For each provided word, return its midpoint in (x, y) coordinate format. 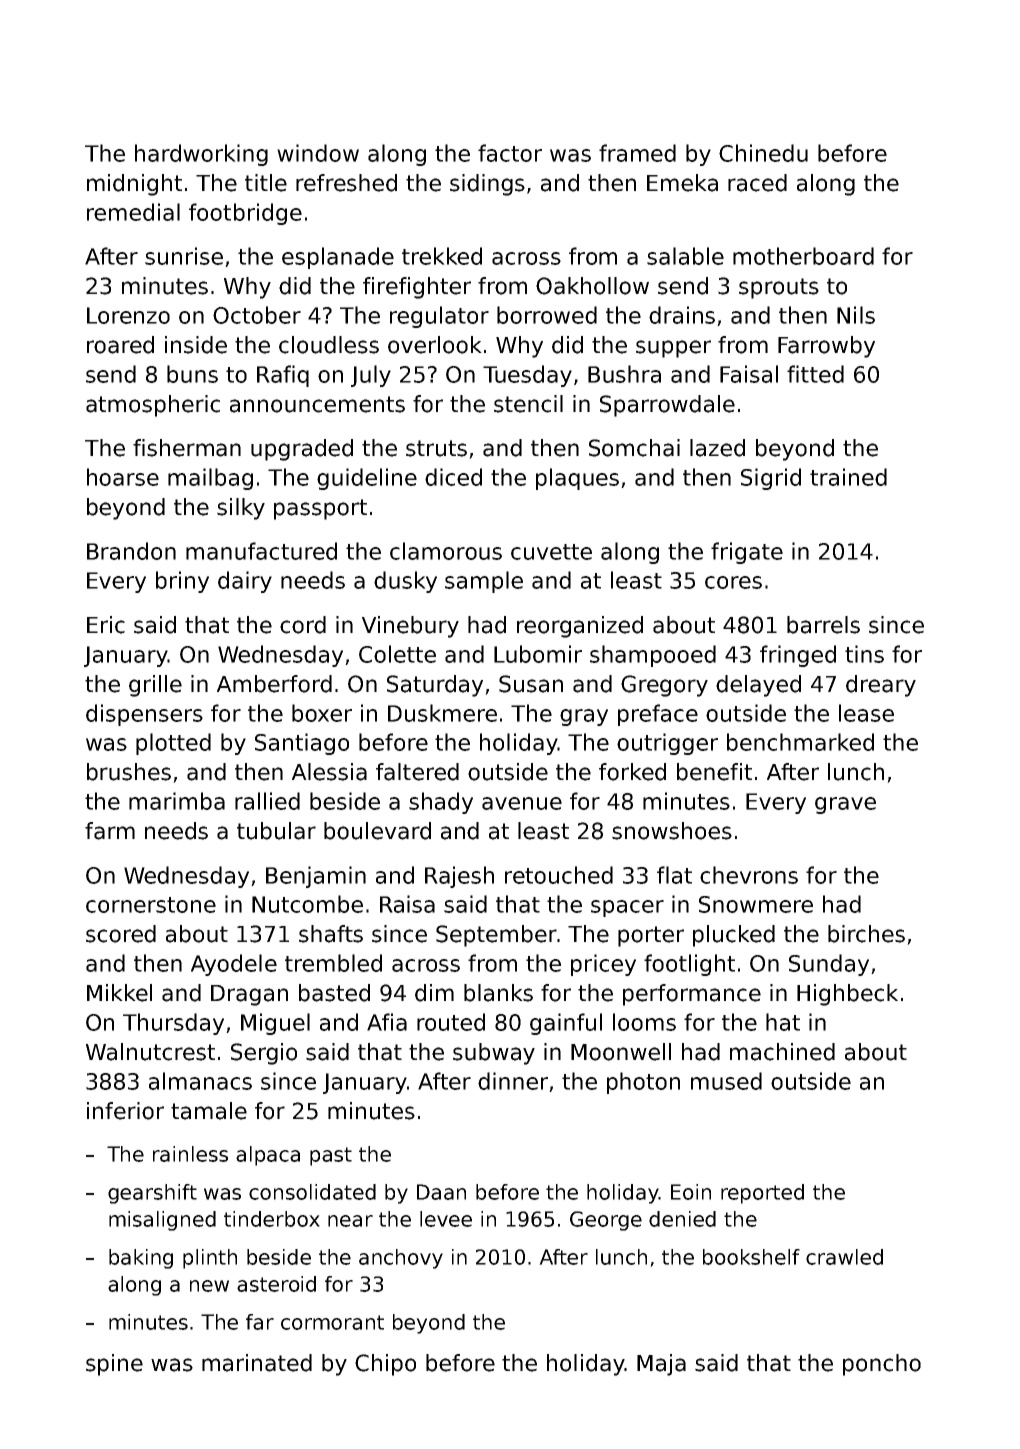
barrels (823, 625)
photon (643, 1083)
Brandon (131, 551)
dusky (405, 582)
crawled (844, 1257)
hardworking (201, 155)
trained (848, 477)
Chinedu (763, 153)
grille (155, 686)
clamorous (446, 551)
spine (114, 1365)
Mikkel (119, 993)
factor (510, 153)
